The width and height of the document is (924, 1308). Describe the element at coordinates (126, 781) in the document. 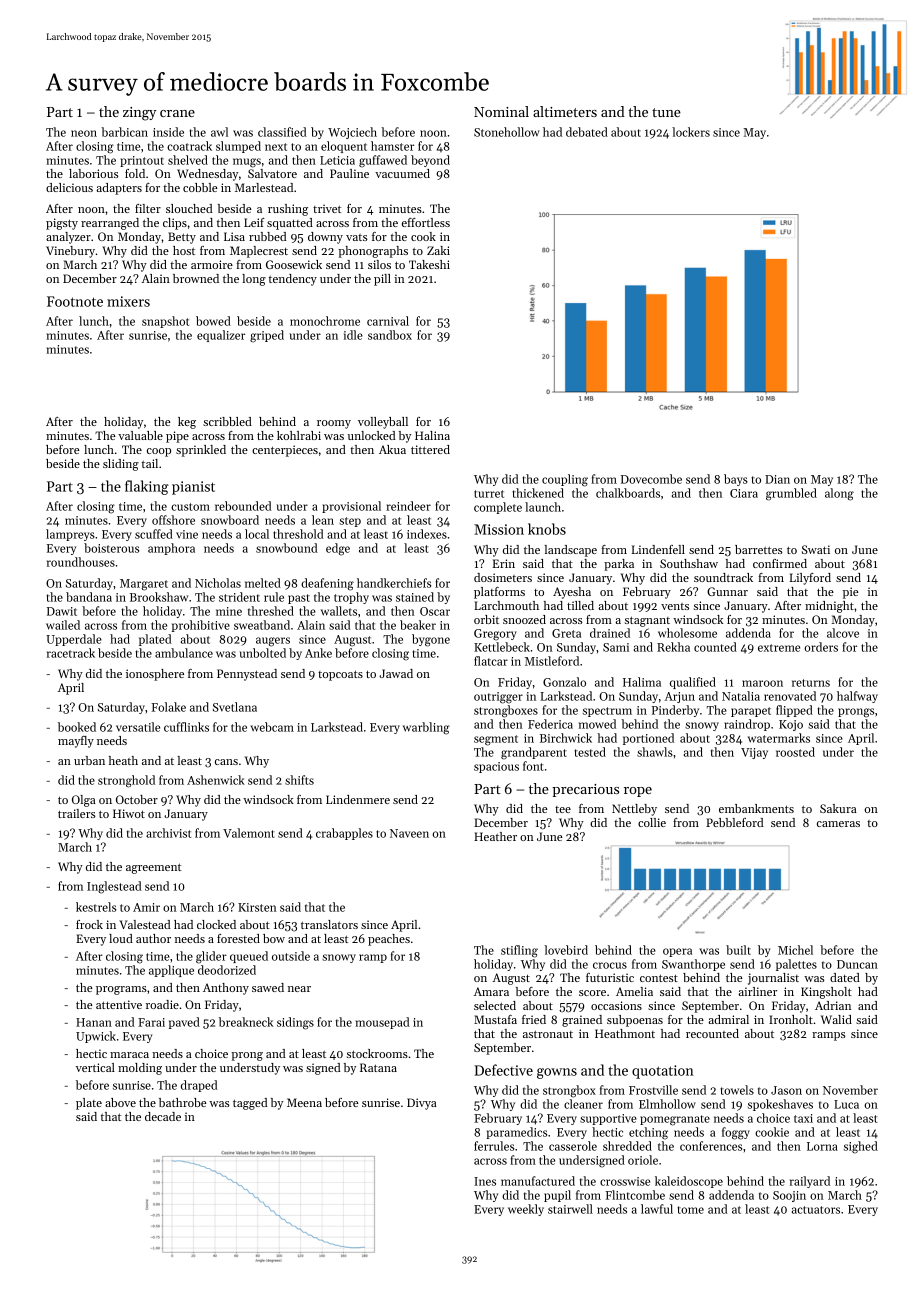

I see `stronghold` at that location.
